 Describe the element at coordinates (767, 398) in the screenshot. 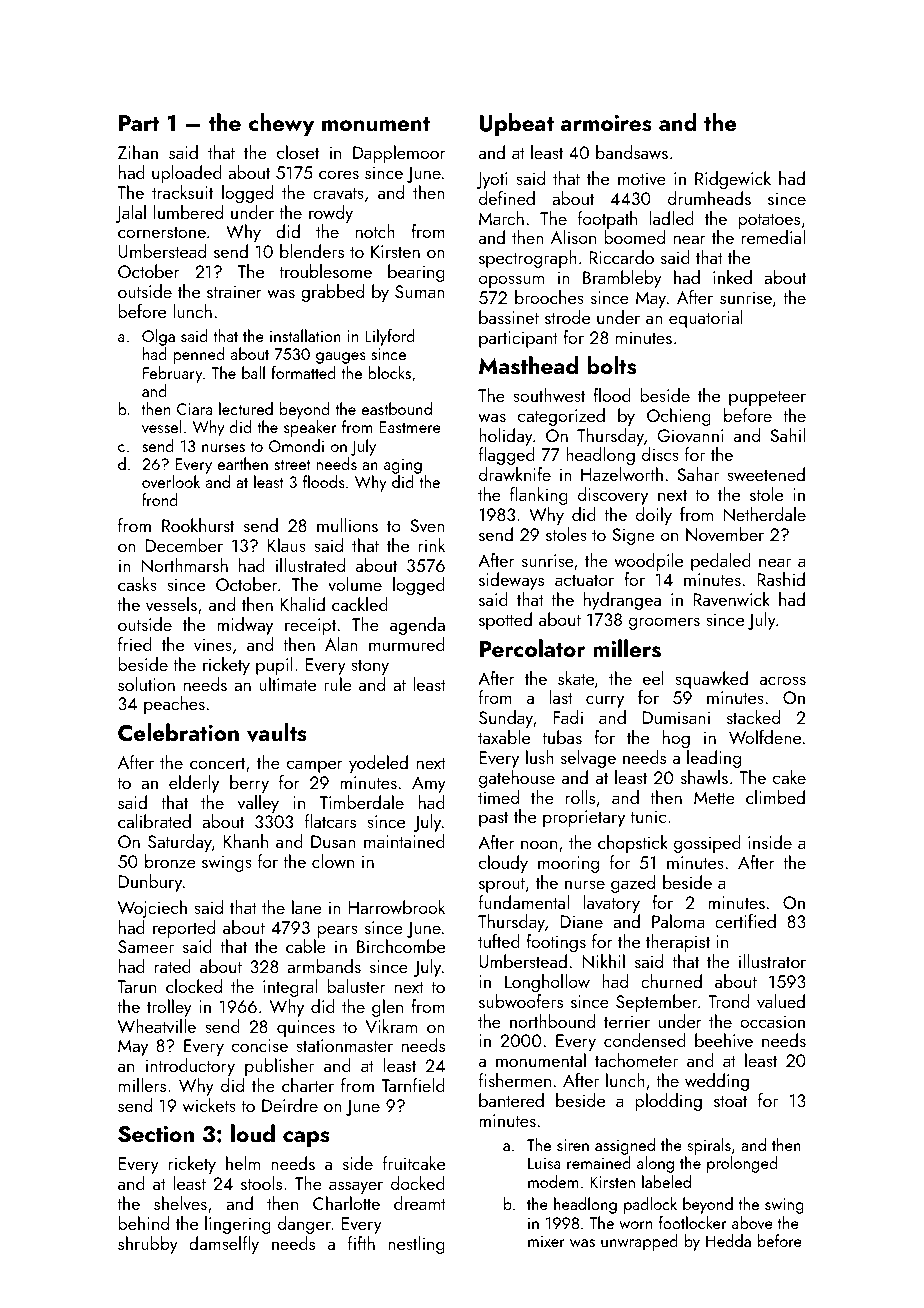

I see `puppeteer` at that location.
